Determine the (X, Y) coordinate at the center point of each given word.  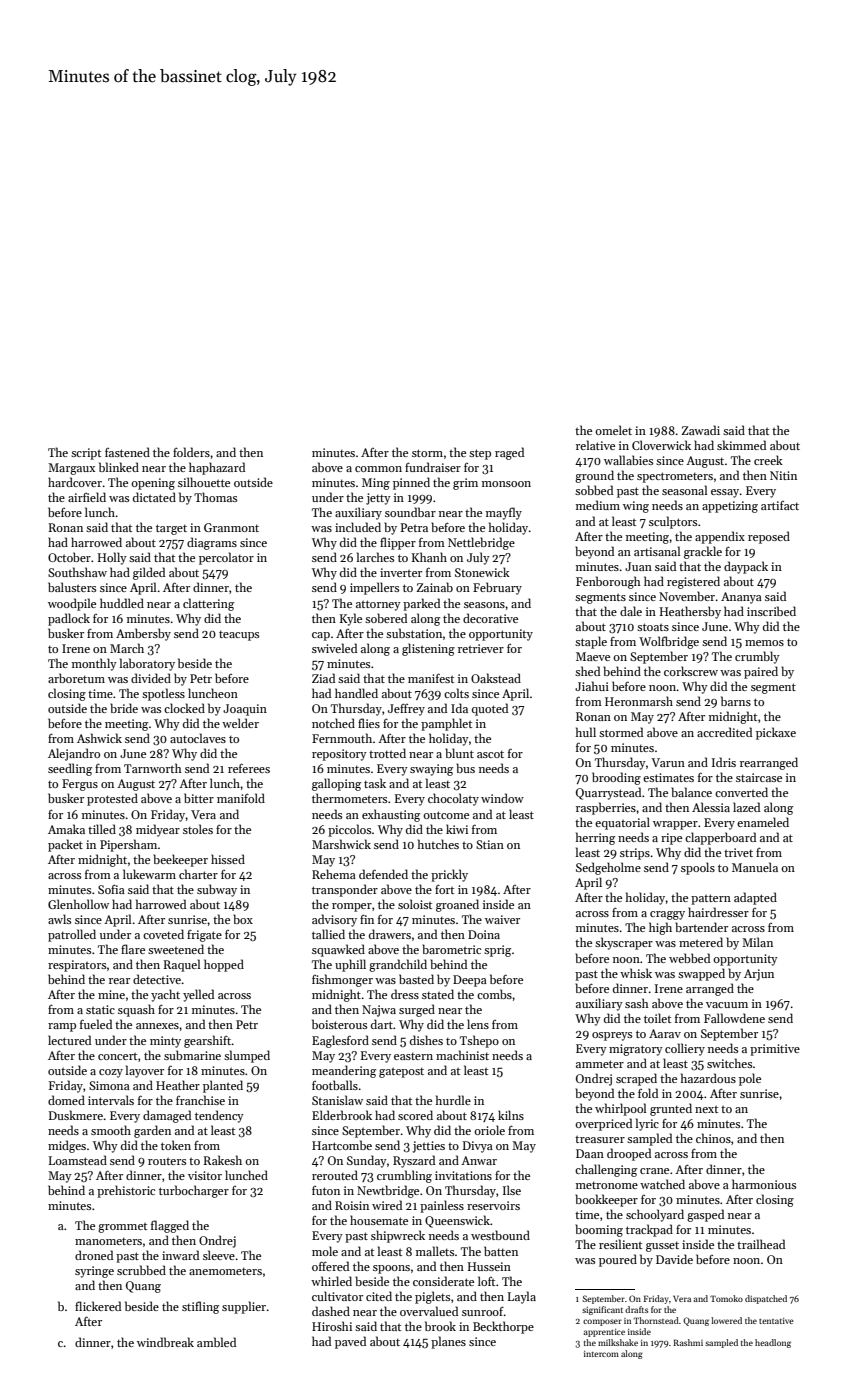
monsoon (506, 484)
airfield (87, 497)
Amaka (66, 829)
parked (421, 604)
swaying (431, 770)
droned (94, 1255)
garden (152, 1131)
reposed (769, 537)
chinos (713, 1138)
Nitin (783, 475)
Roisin (352, 1205)
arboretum (76, 678)
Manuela (755, 867)
